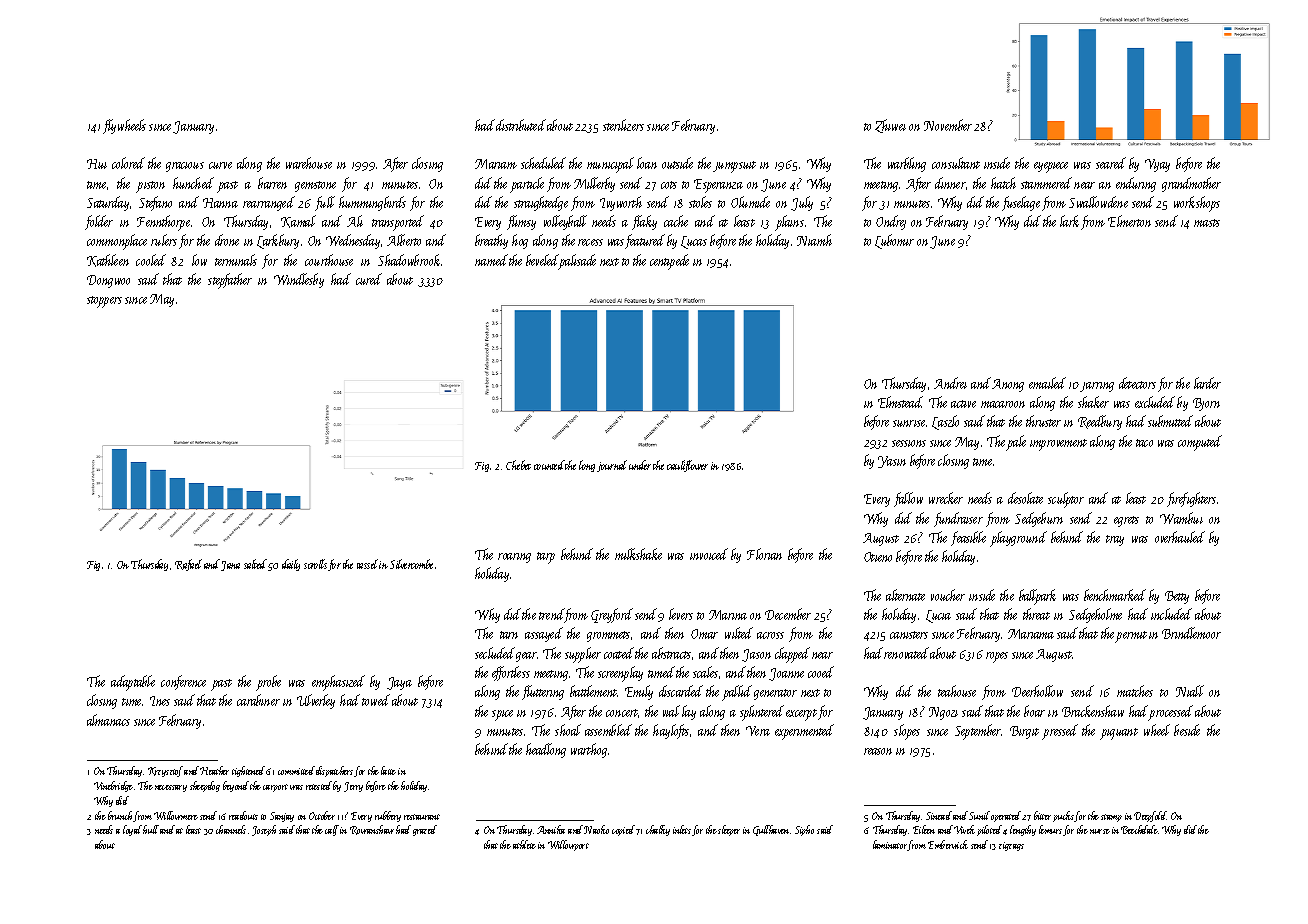 This screenshot has height=924, width=1308. What do you see at coordinates (104, 302) in the screenshot?
I see `stoppers` at bounding box center [104, 302].
